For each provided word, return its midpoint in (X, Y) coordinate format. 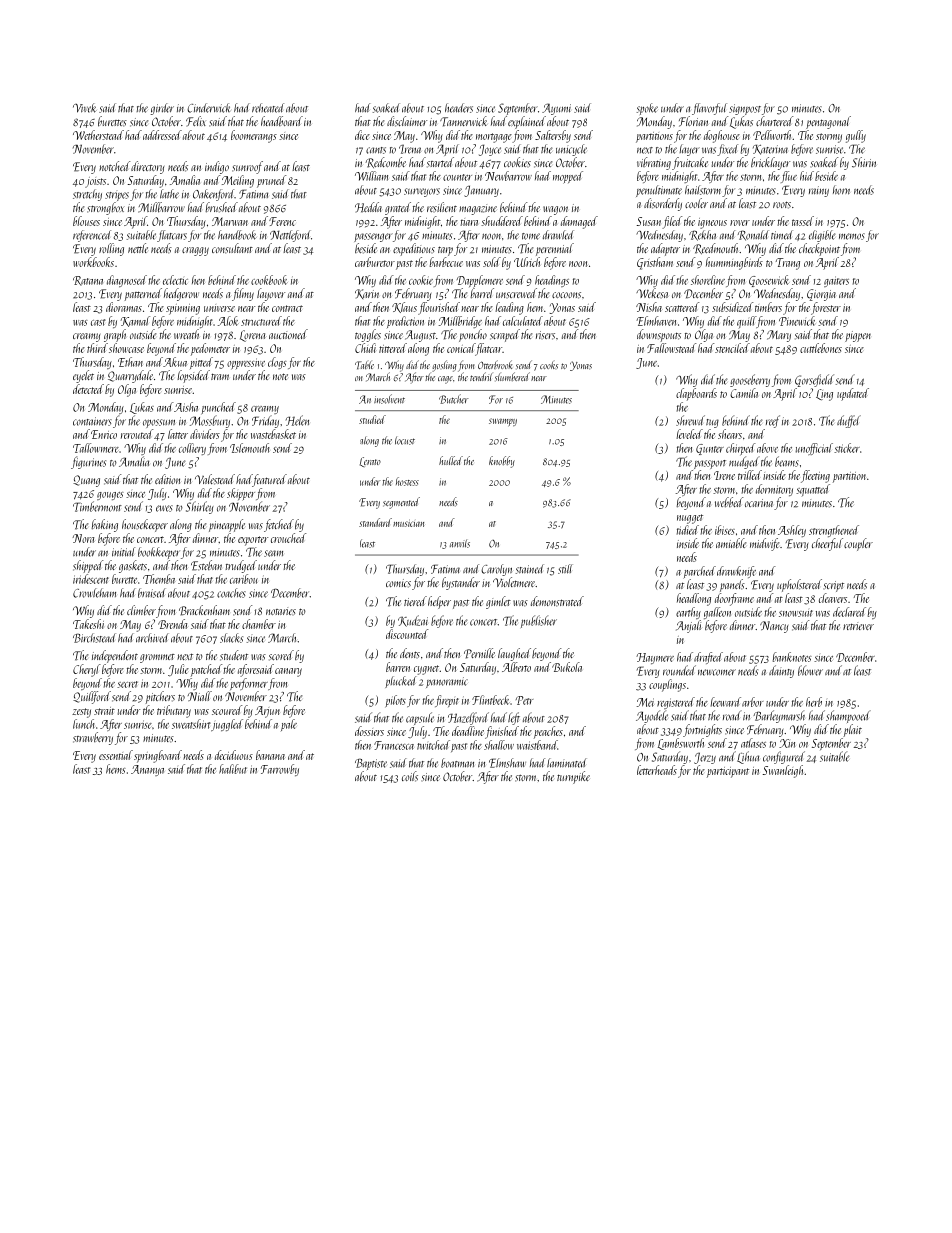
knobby (502, 462)
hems (116, 769)
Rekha (702, 235)
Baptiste (371, 764)
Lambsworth (681, 744)
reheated (268, 108)
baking (104, 525)
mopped (568, 177)
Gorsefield (814, 380)
